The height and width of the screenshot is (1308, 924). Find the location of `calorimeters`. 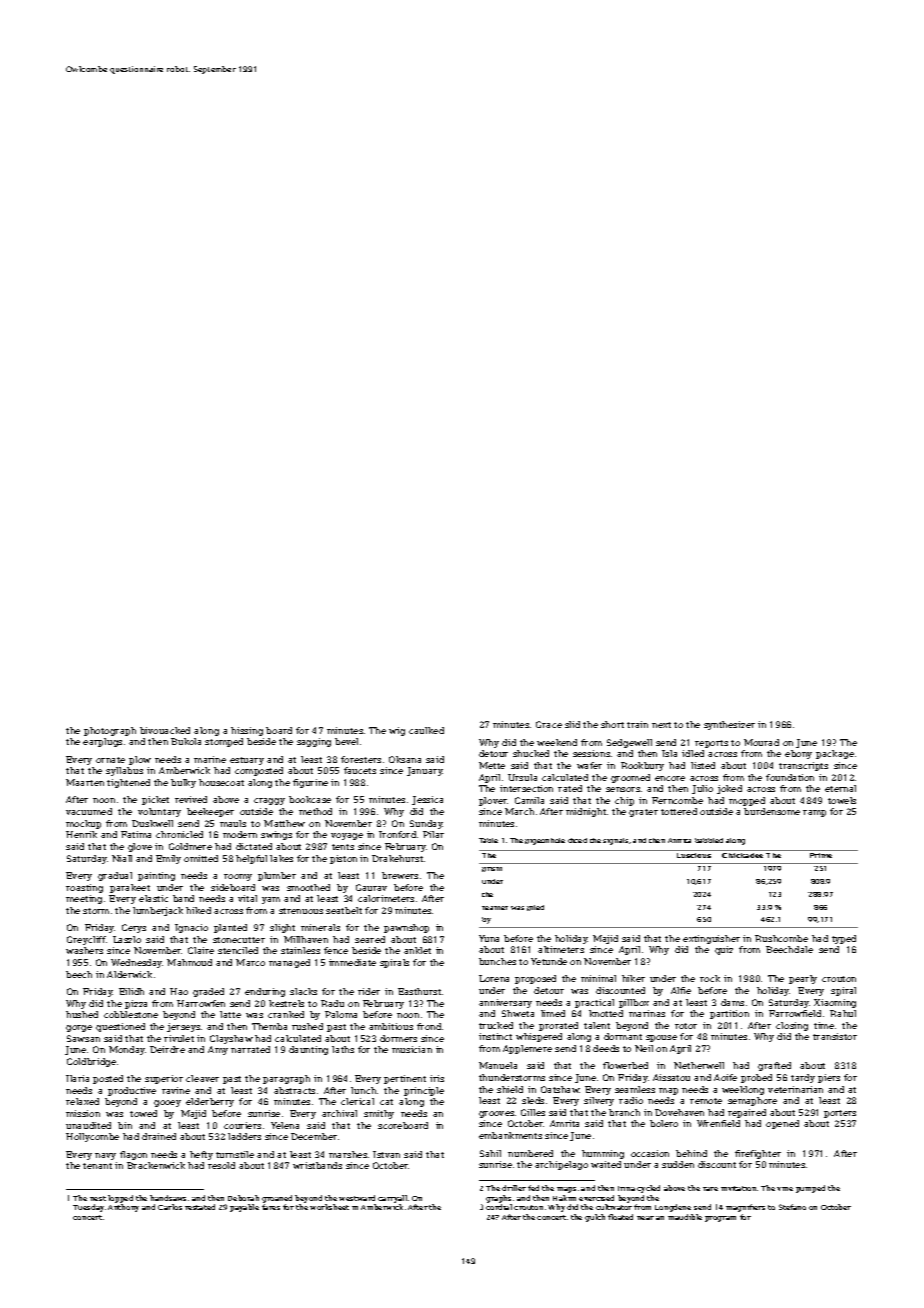

calorimeters is located at coordinates (386, 898).
